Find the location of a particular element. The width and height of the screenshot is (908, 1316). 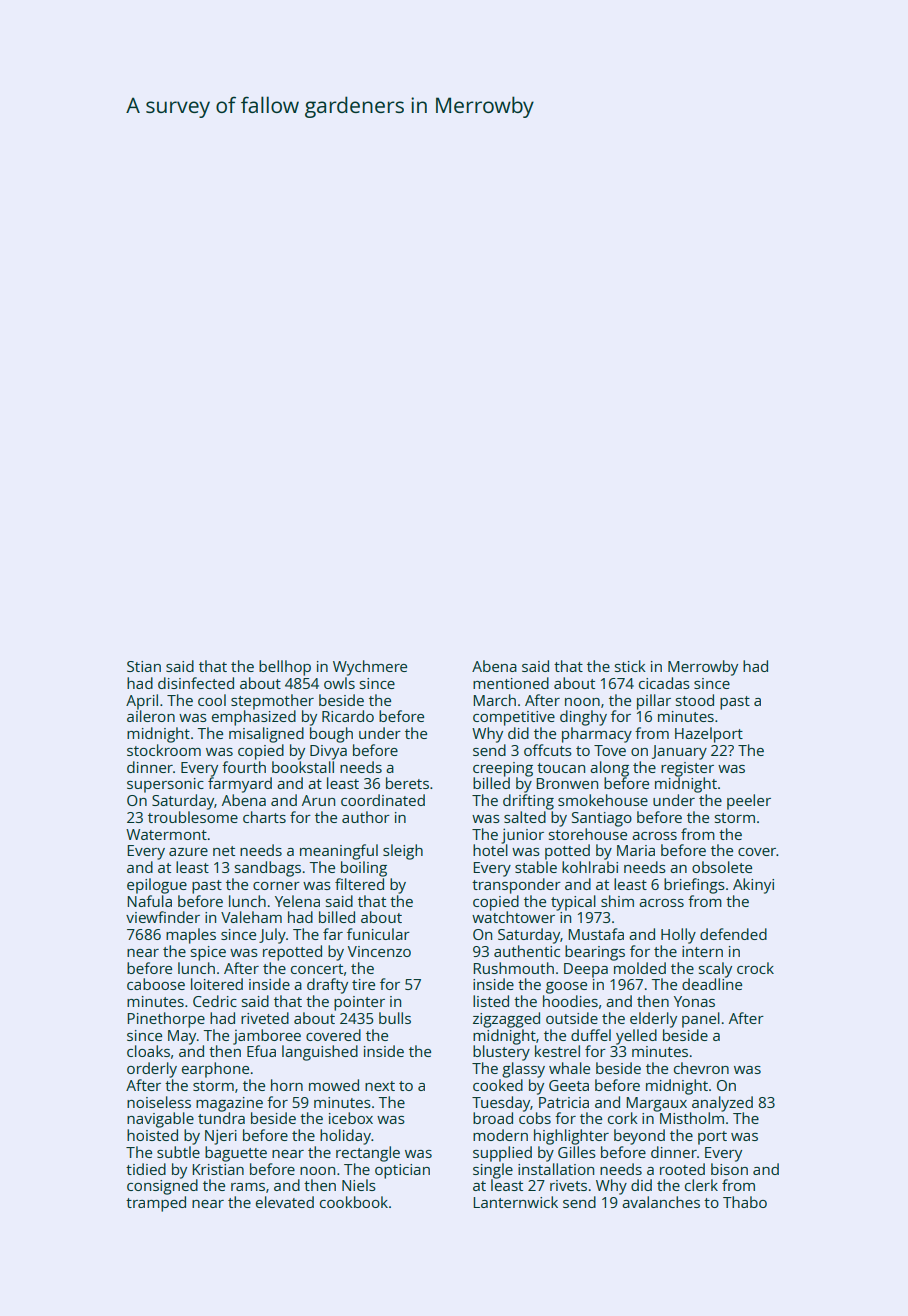

Valeham is located at coordinates (251, 917).
